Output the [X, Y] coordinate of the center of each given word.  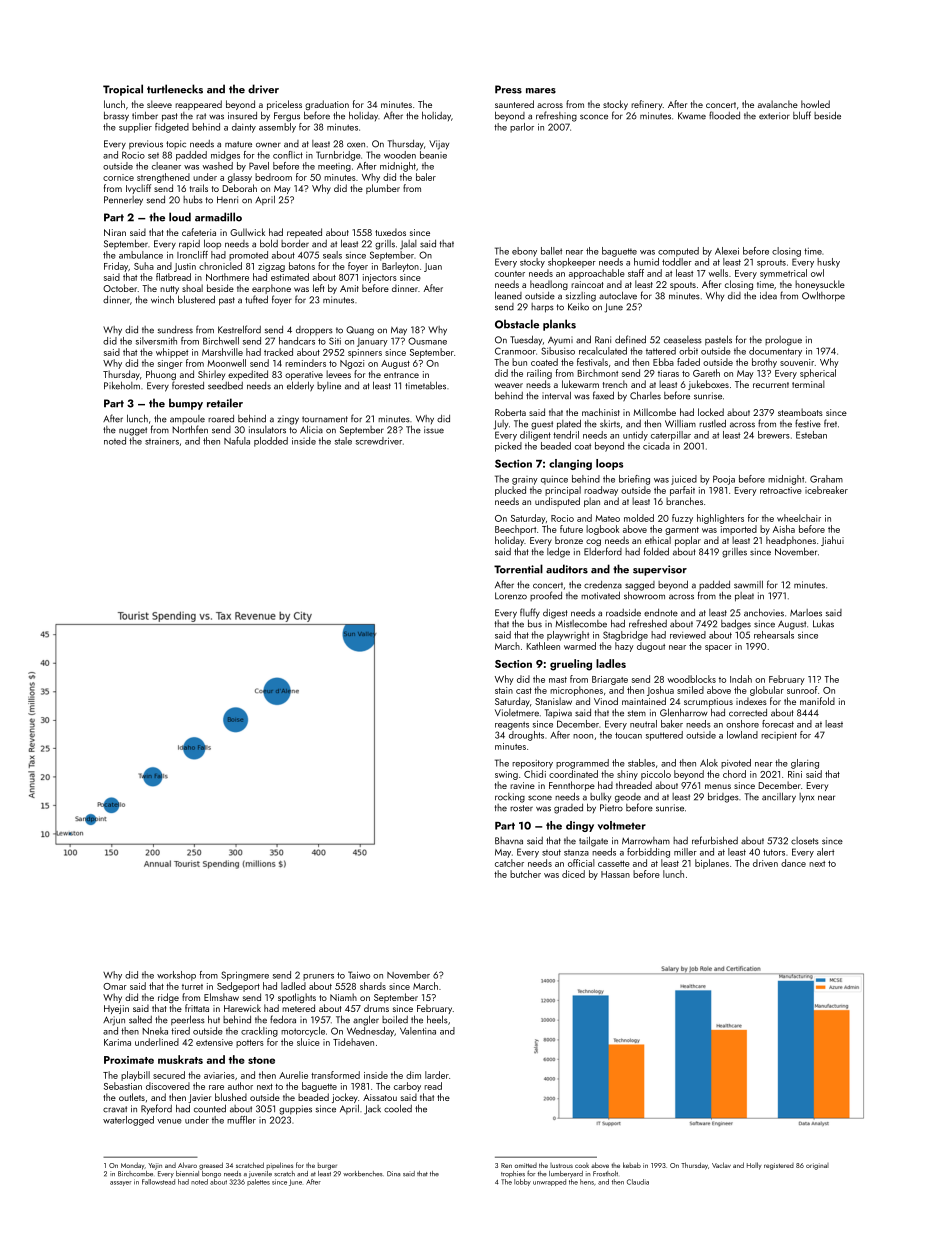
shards [373, 986]
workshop [176, 976]
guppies [295, 1110]
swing [506, 775]
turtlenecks [175, 89]
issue [434, 430]
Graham [826, 479]
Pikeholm [122, 385]
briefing [634, 480]
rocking [510, 798]
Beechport [515, 530]
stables [641, 763]
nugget [133, 431]
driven [765, 863]
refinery [646, 105]
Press [508, 89]
